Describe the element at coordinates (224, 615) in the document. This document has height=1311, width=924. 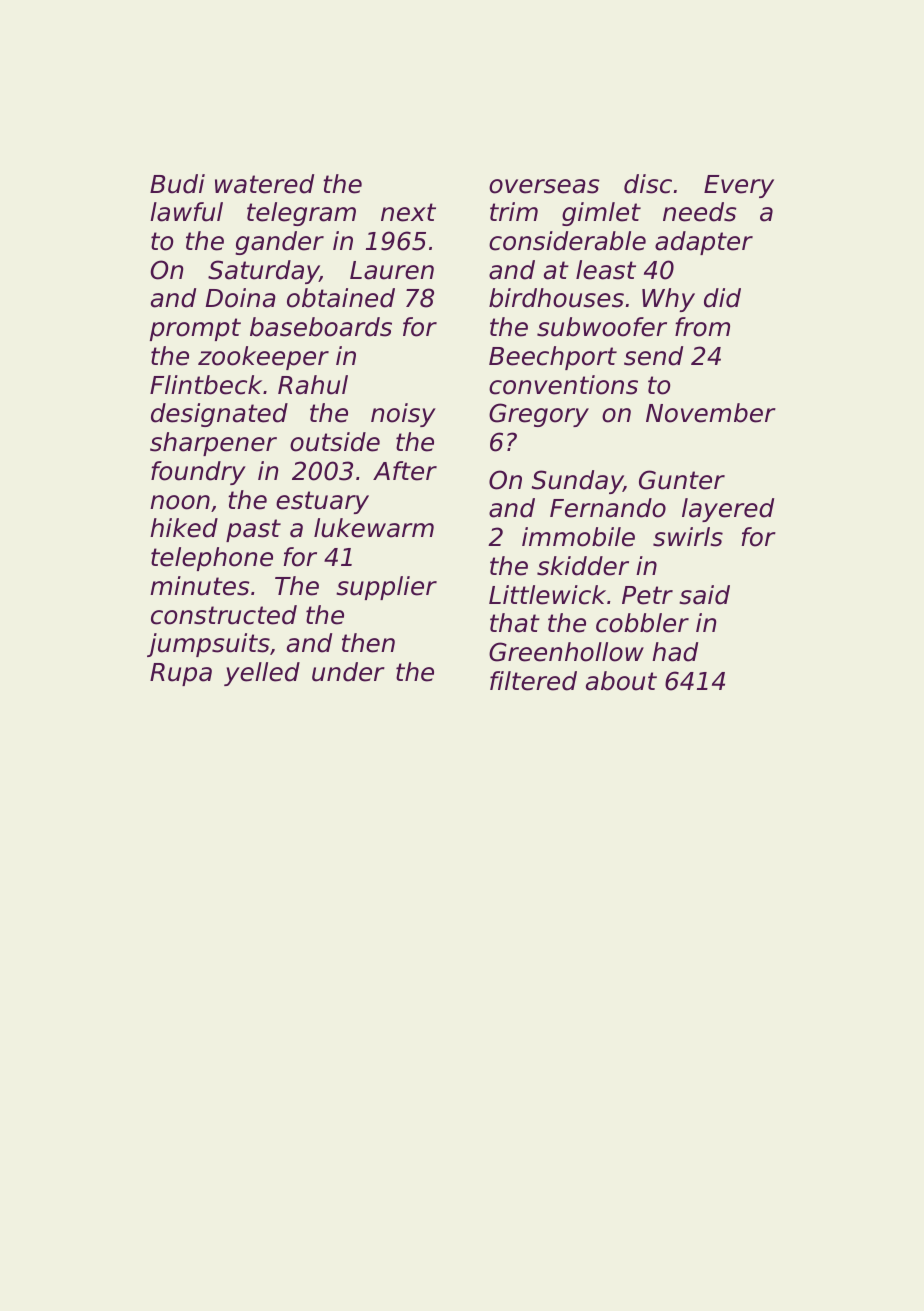
I see `constructed` at that location.
